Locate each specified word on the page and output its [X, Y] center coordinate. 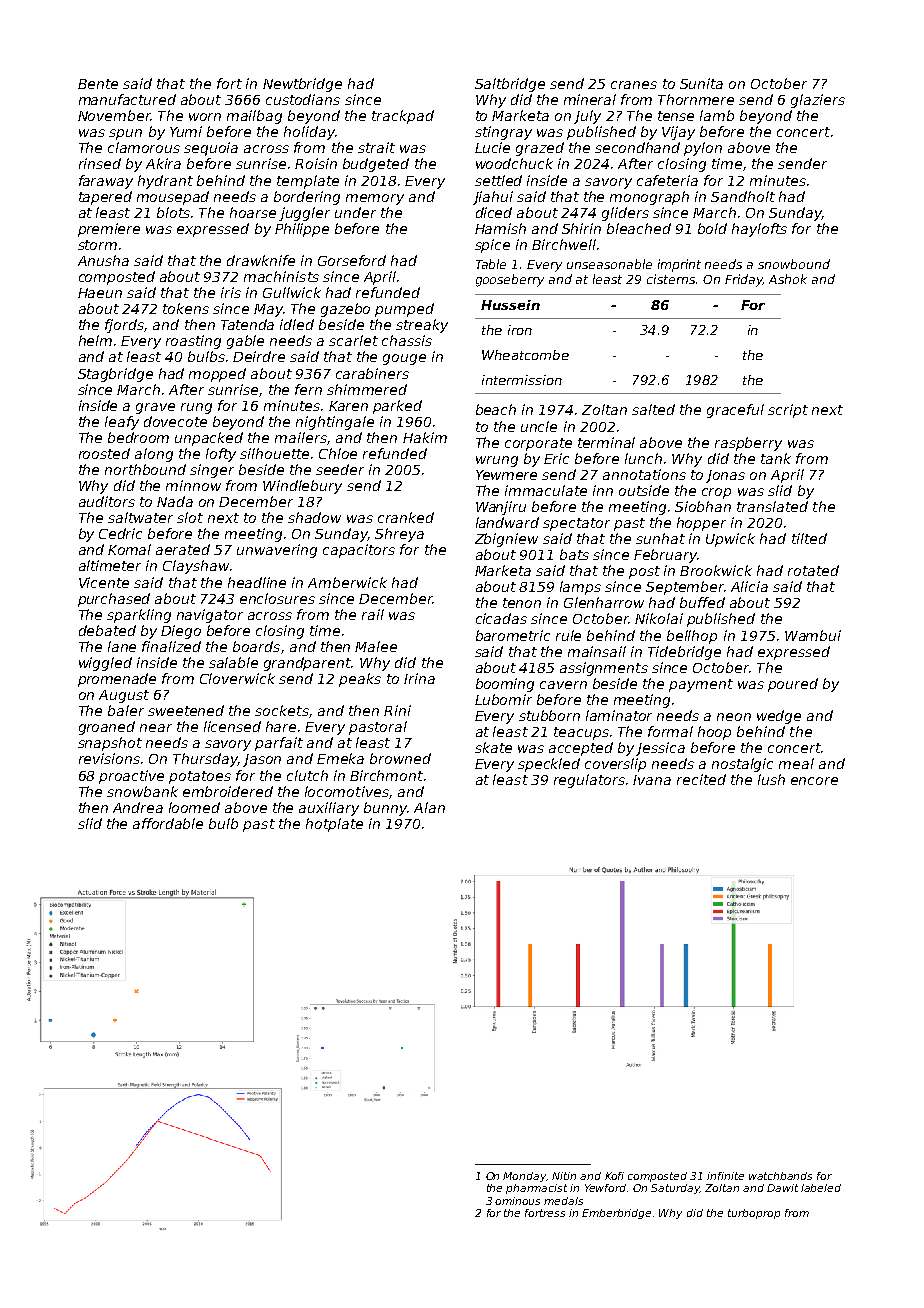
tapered [105, 198]
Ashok [788, 279]
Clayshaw [196, 567]
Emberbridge [616, 1214]
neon [734, 717]
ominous [517, 1201]
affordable [168, 823]
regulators [589, 781]
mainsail [597, 651]
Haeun [100, 293]
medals [563, 1201]
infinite [725, 1176]
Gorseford [352, 260]
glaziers [818, 101]
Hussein [510, 305]
